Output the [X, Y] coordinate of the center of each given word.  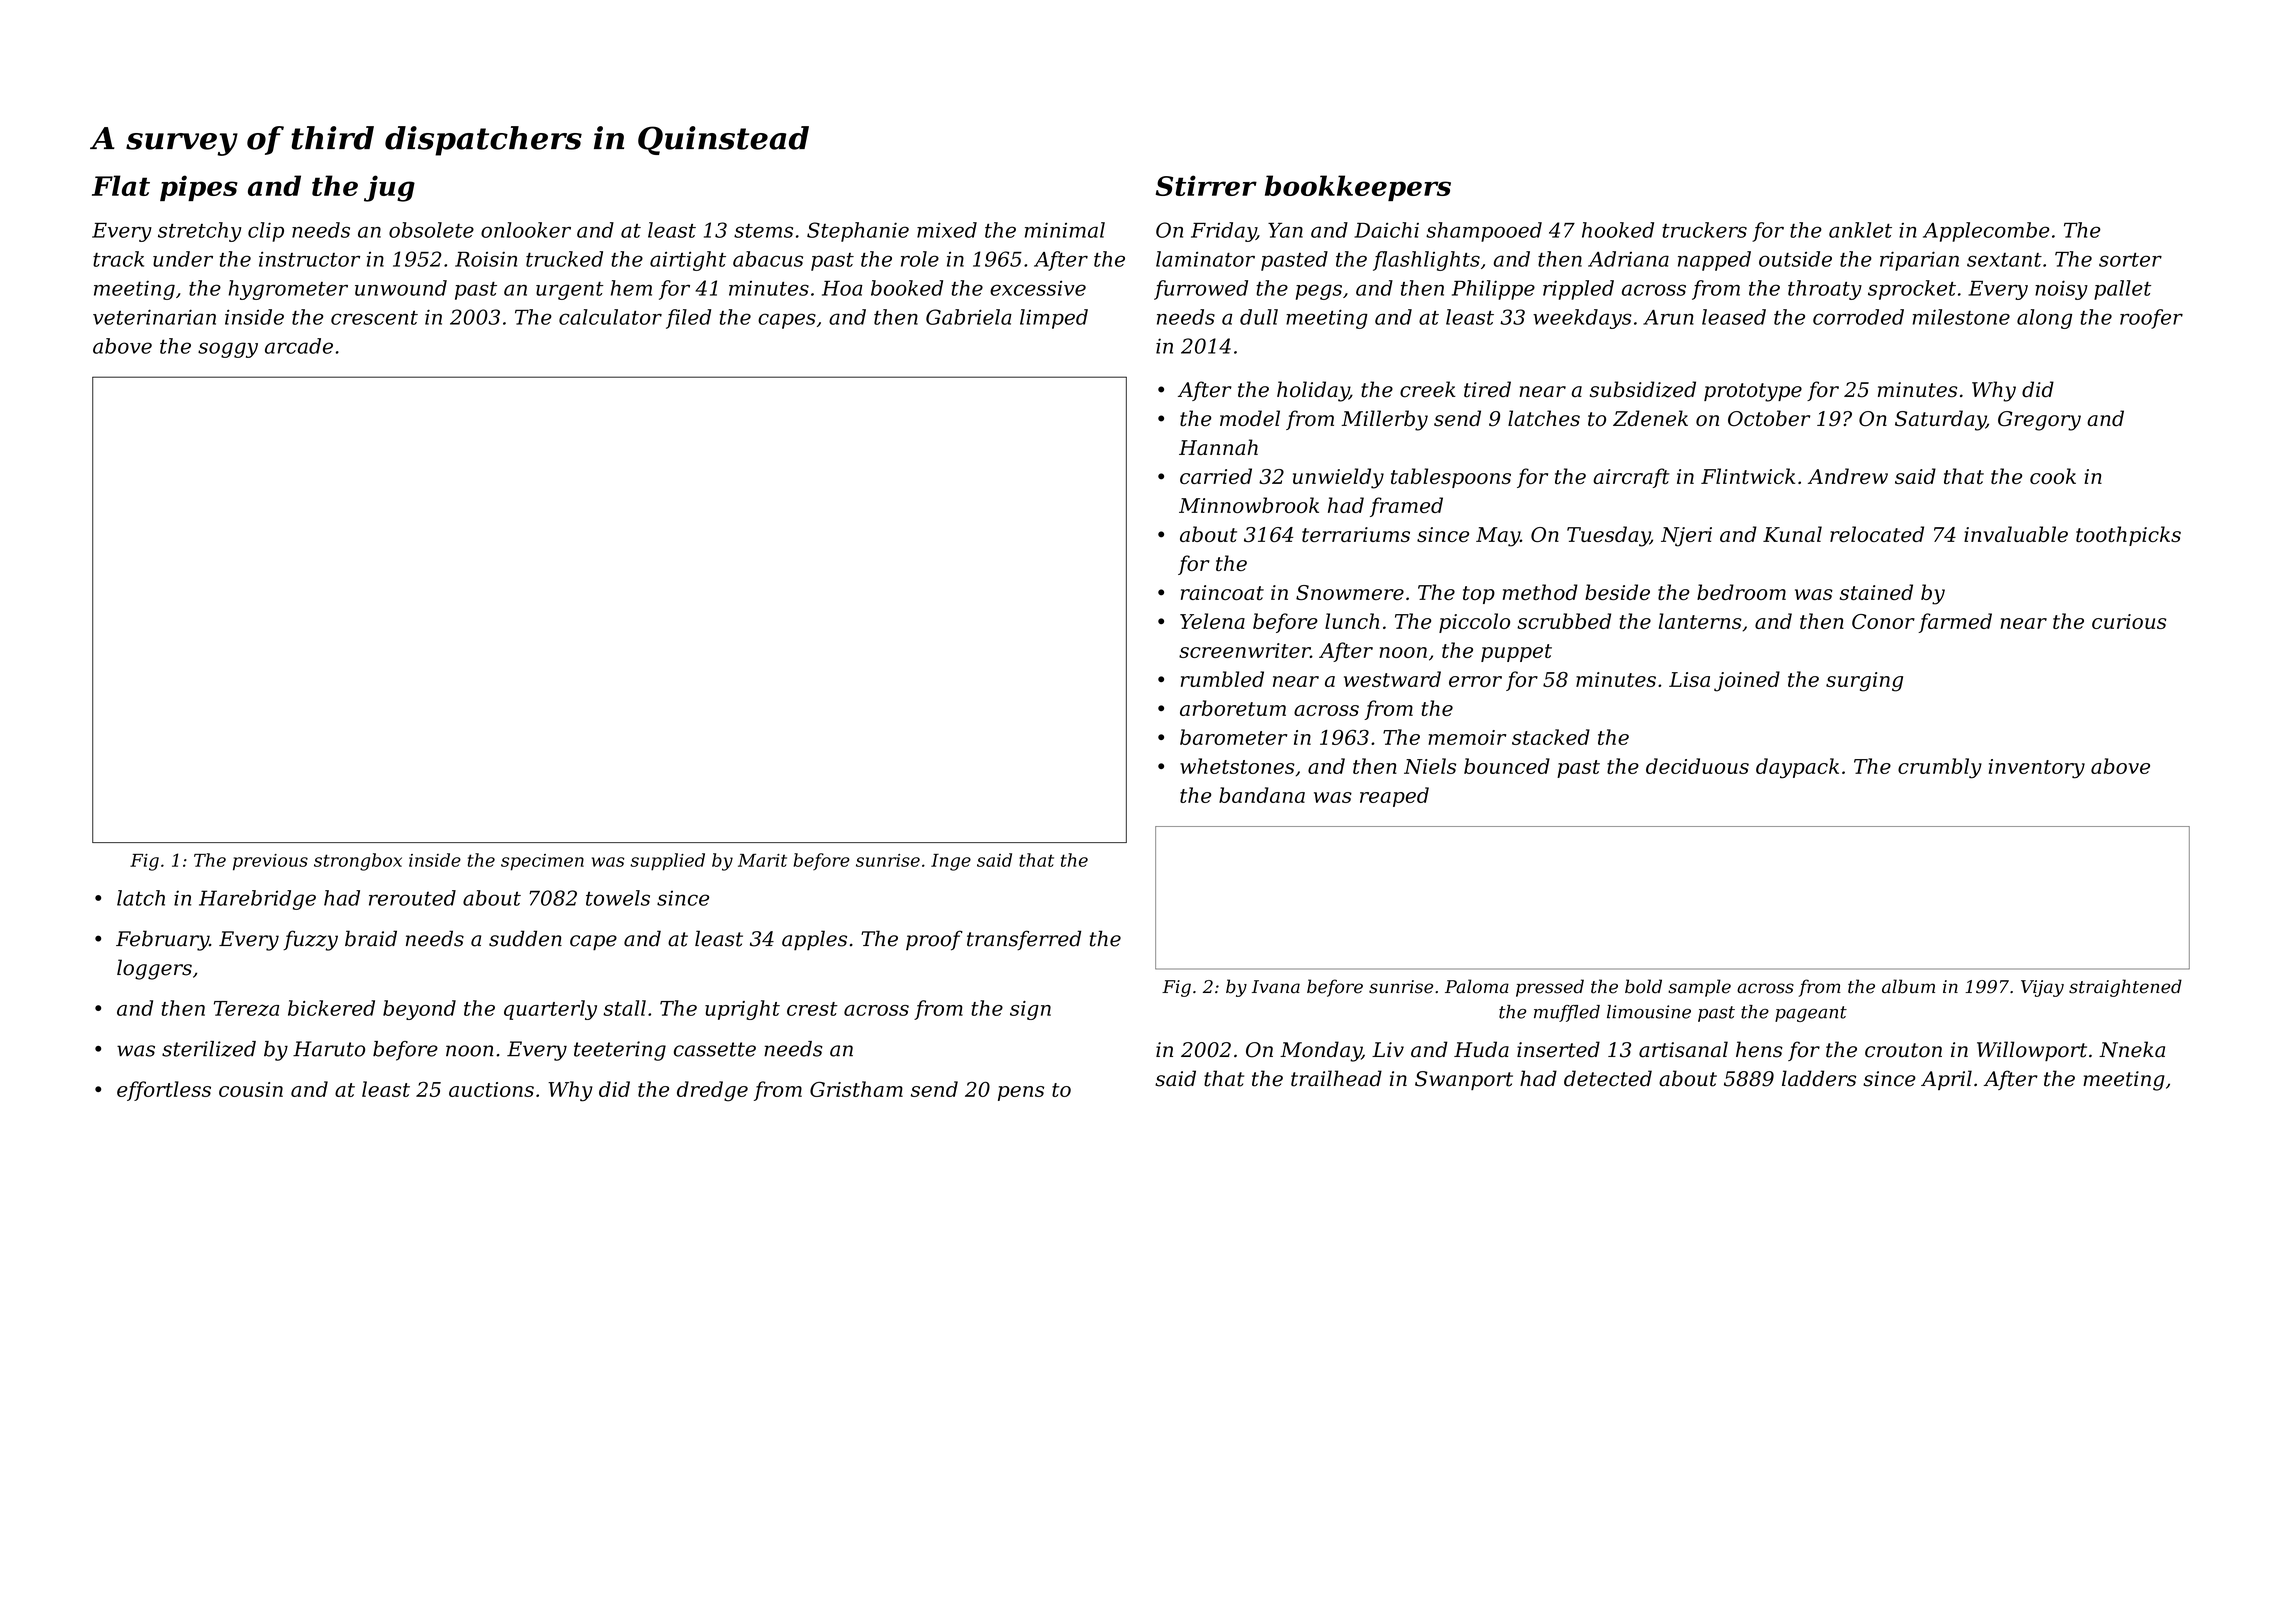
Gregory [2039, 421]
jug [389, 188]
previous [270, 862]
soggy [228, 350]
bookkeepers [1358, 188]
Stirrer [1206, 185]
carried [1216, 476]
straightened [2125, 988]
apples [814, 940]
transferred [1024, 940]
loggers [154, 969]
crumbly [1940, 768]
